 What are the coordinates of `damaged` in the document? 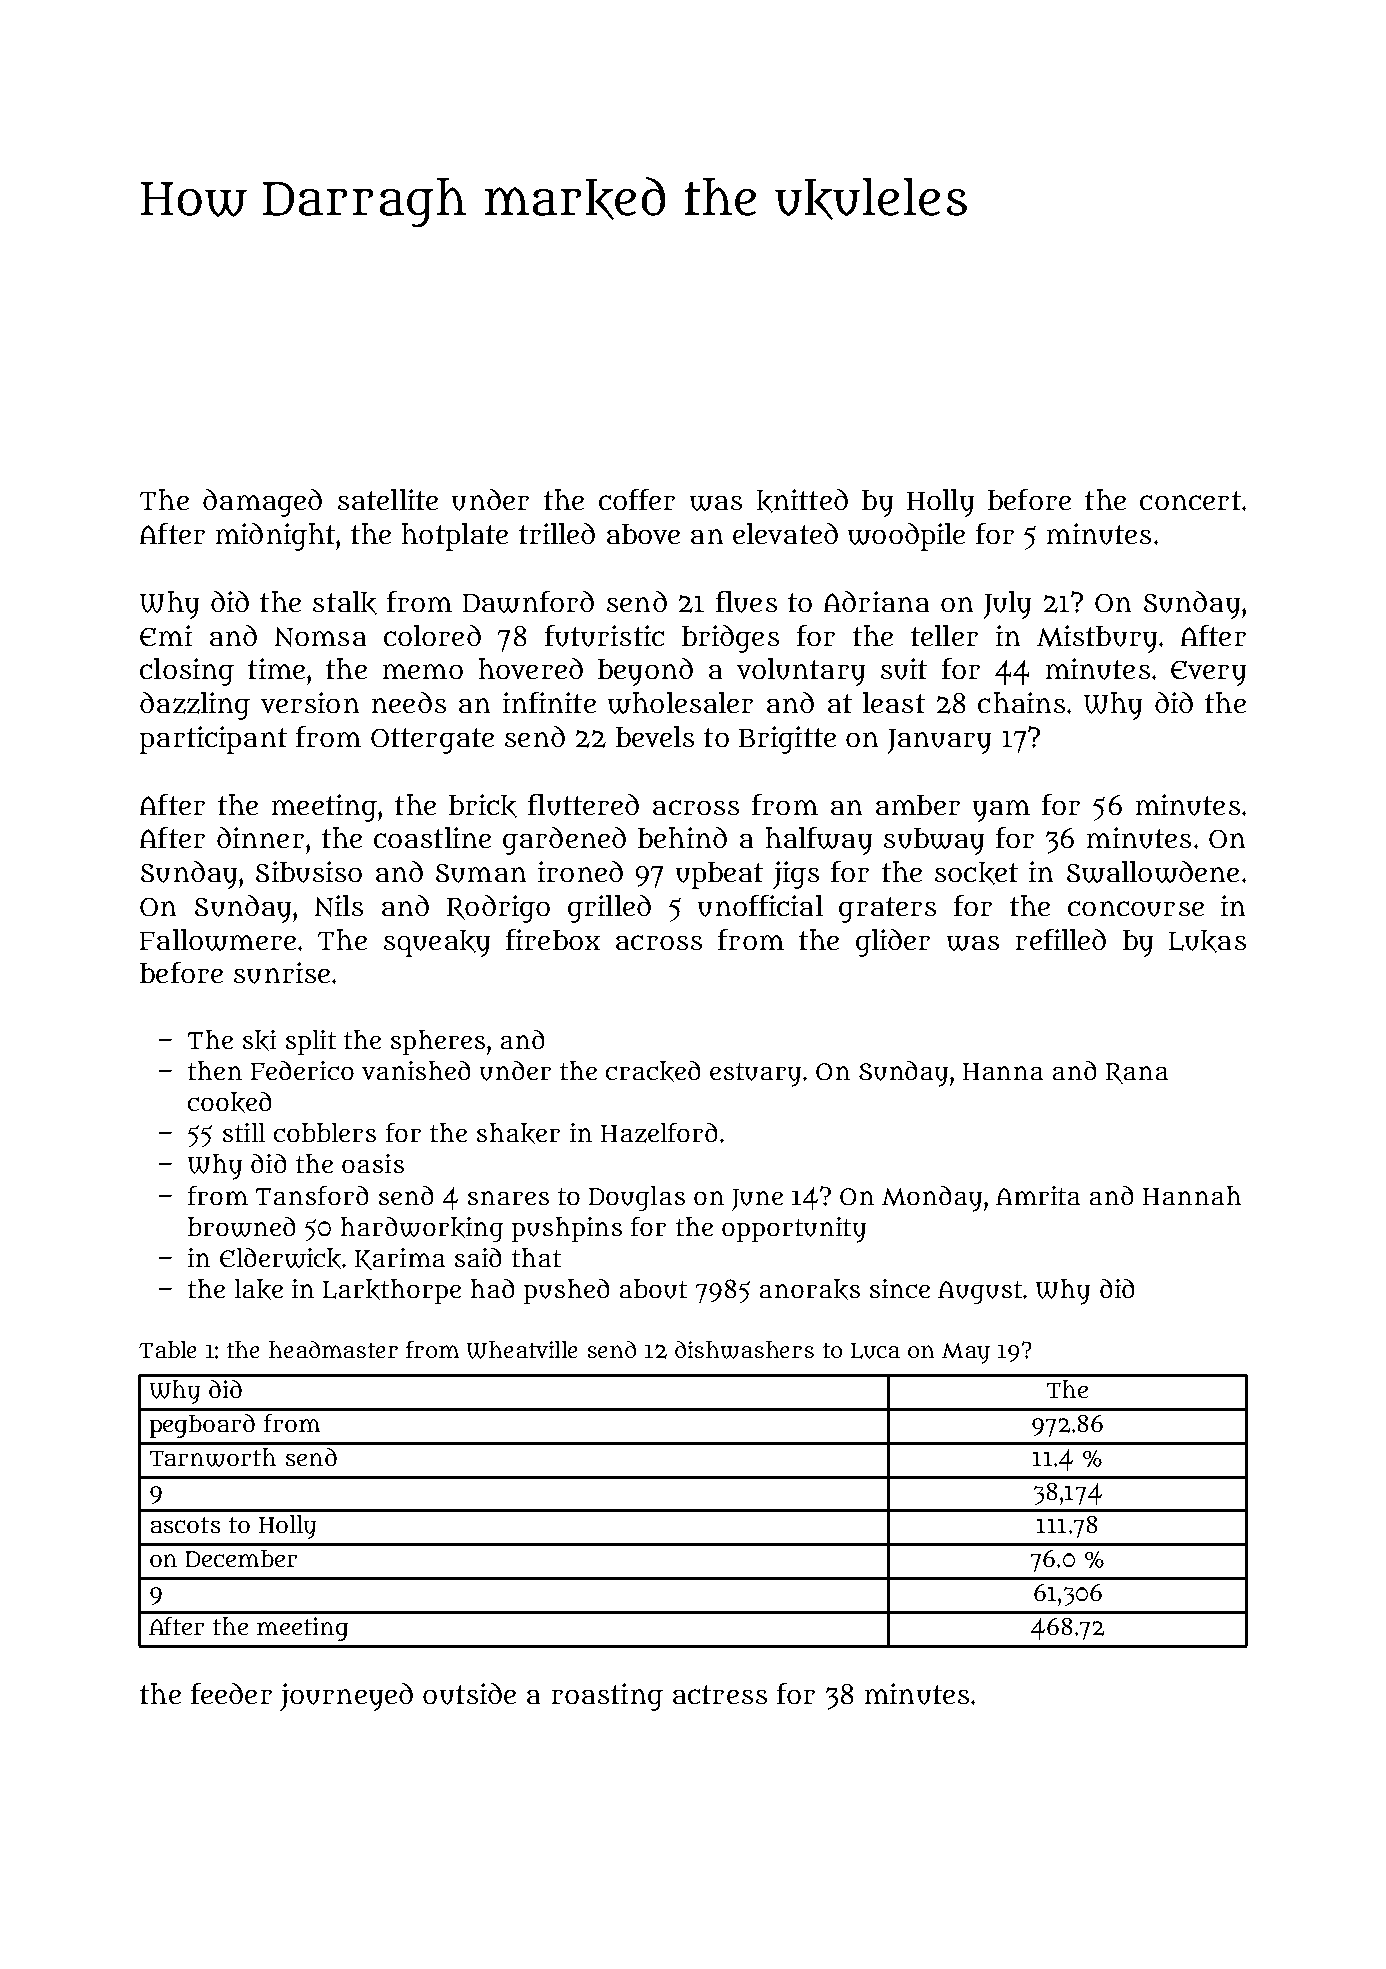 It's located at (262, 503).
